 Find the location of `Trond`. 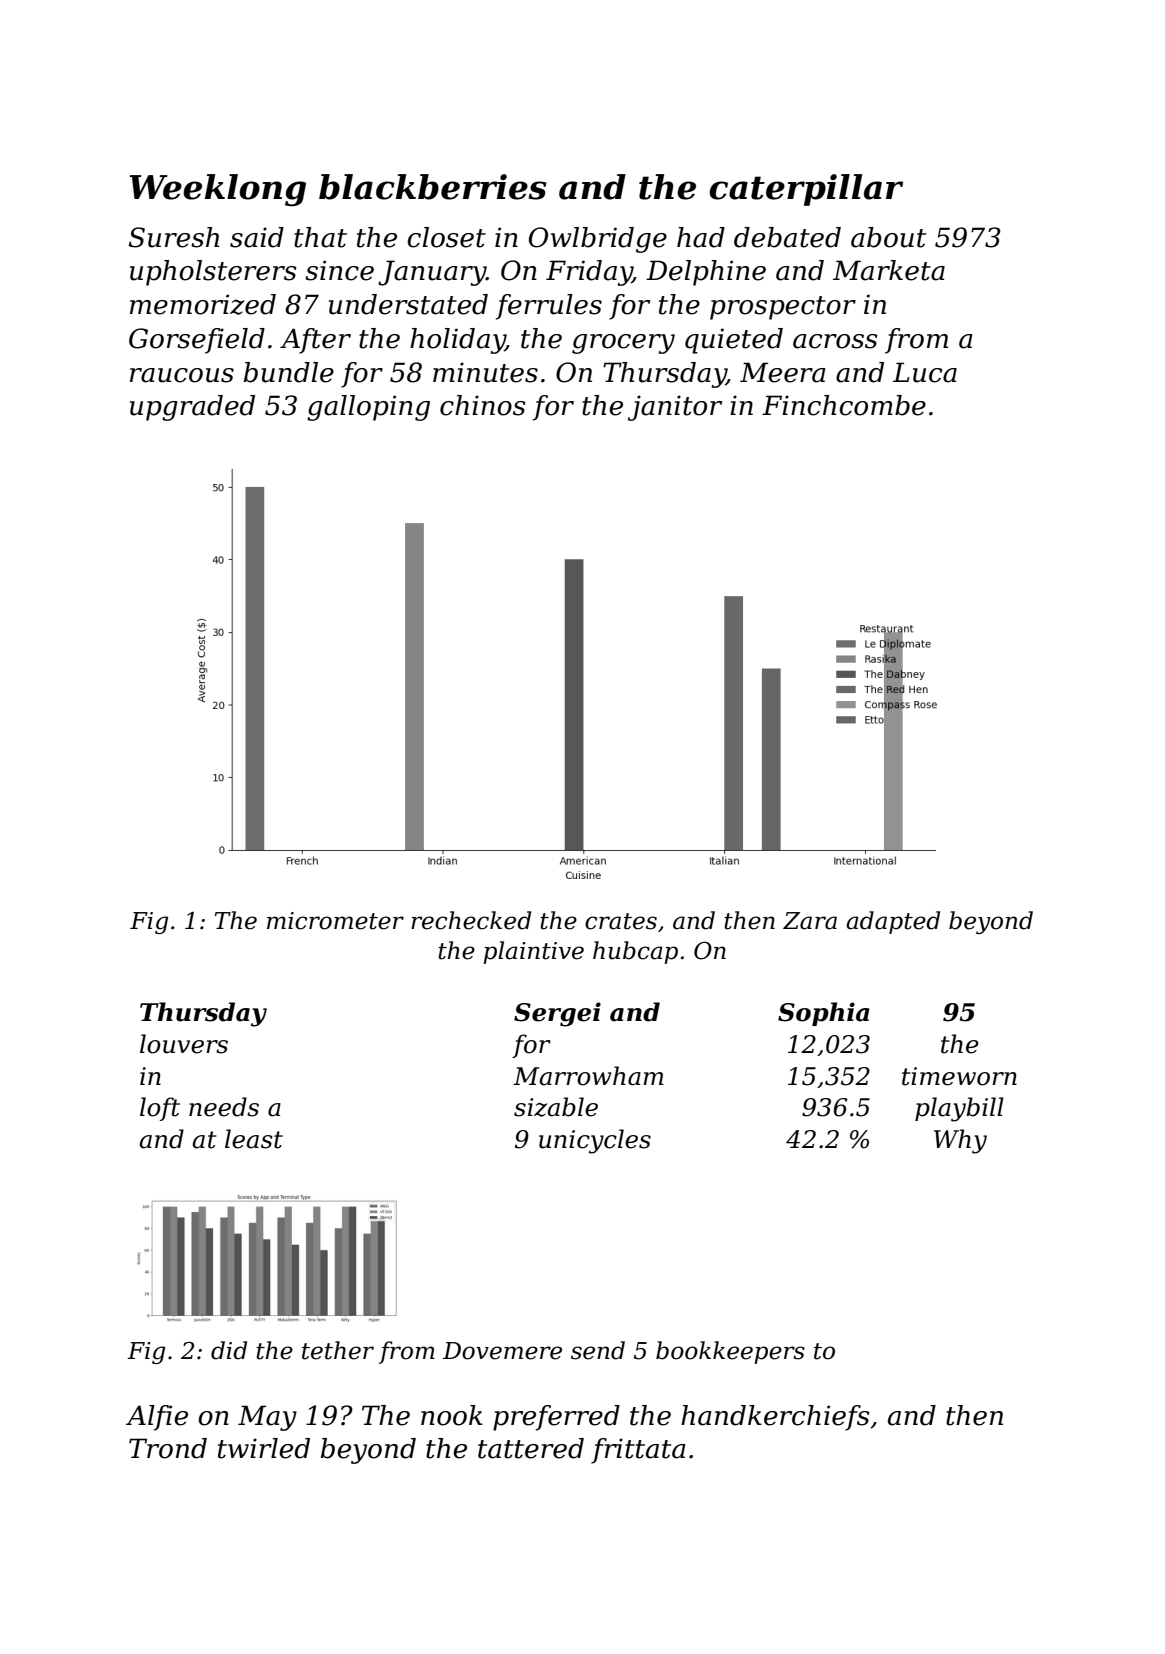

Trond is located at coordinates (168, 1448).
